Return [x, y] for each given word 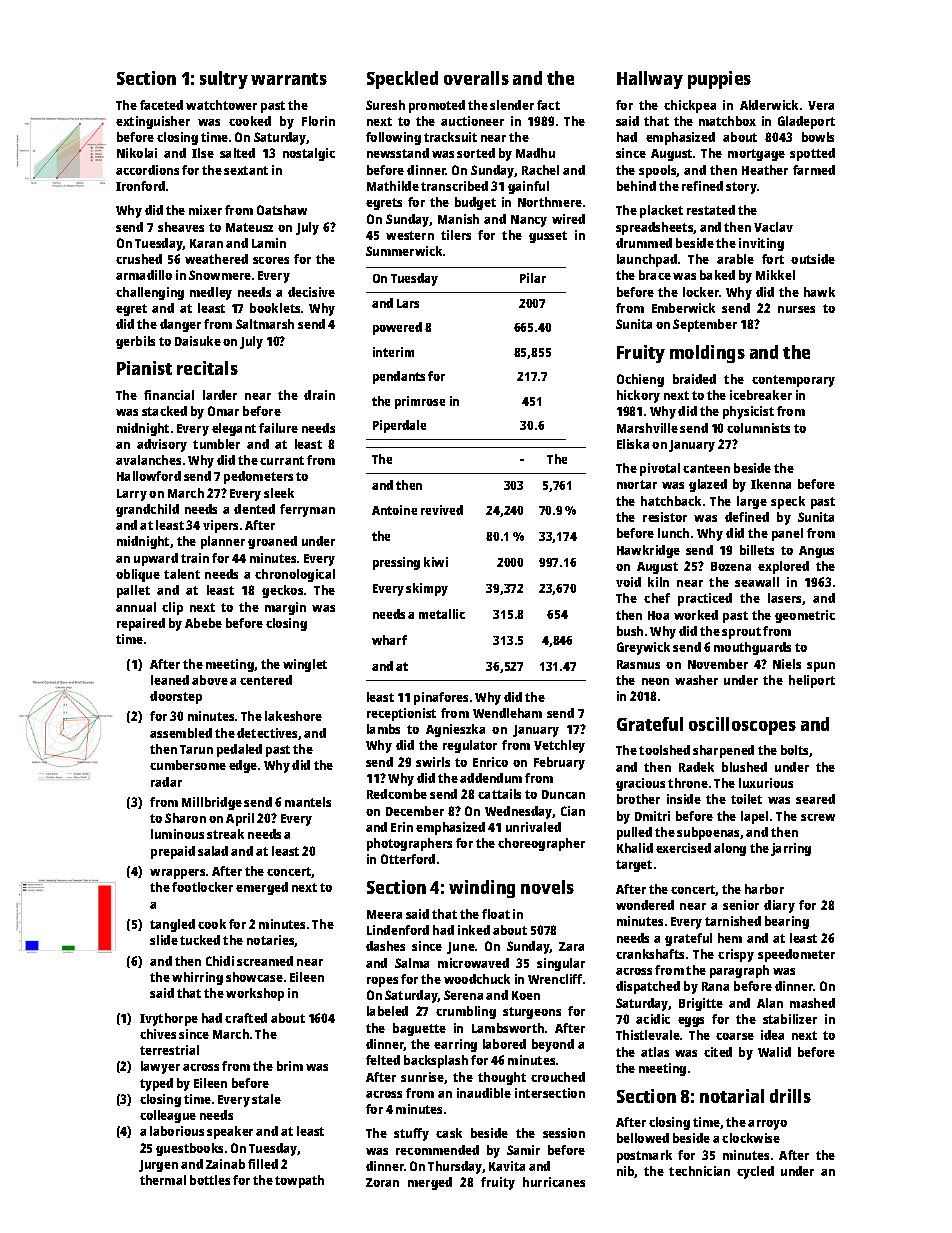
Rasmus [638, 664]
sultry [224, 80]
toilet [746, 799]
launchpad [647, 260]
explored [783, 567]
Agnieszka [455, 730]
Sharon [185, 818]
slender [512, 105]
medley [211, 293]
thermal [163, 1180]
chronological [295, 575]
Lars [408, 303]
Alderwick [769, 105]
